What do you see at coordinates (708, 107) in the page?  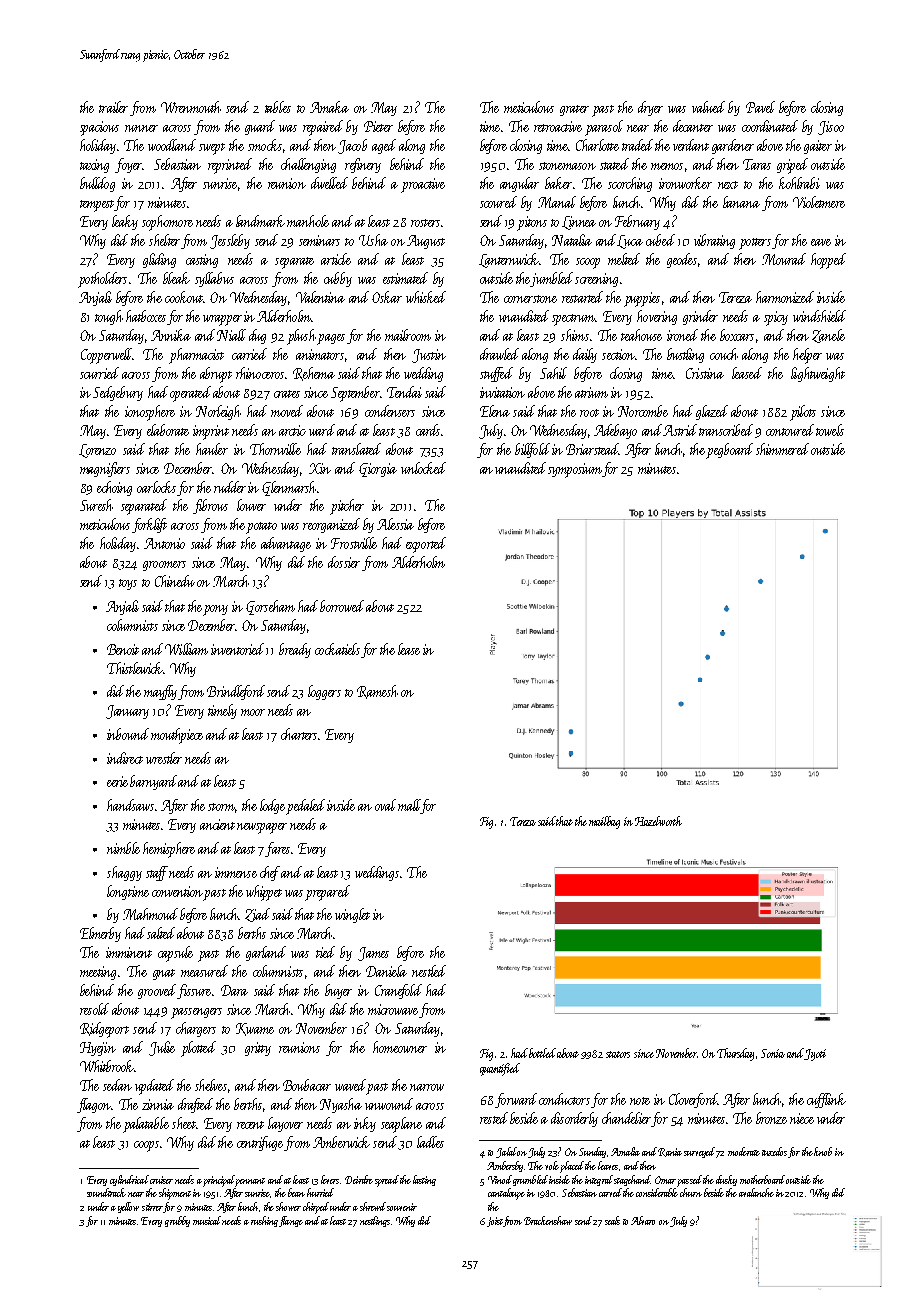 I see `valued` at bounding box center [708, 107].
